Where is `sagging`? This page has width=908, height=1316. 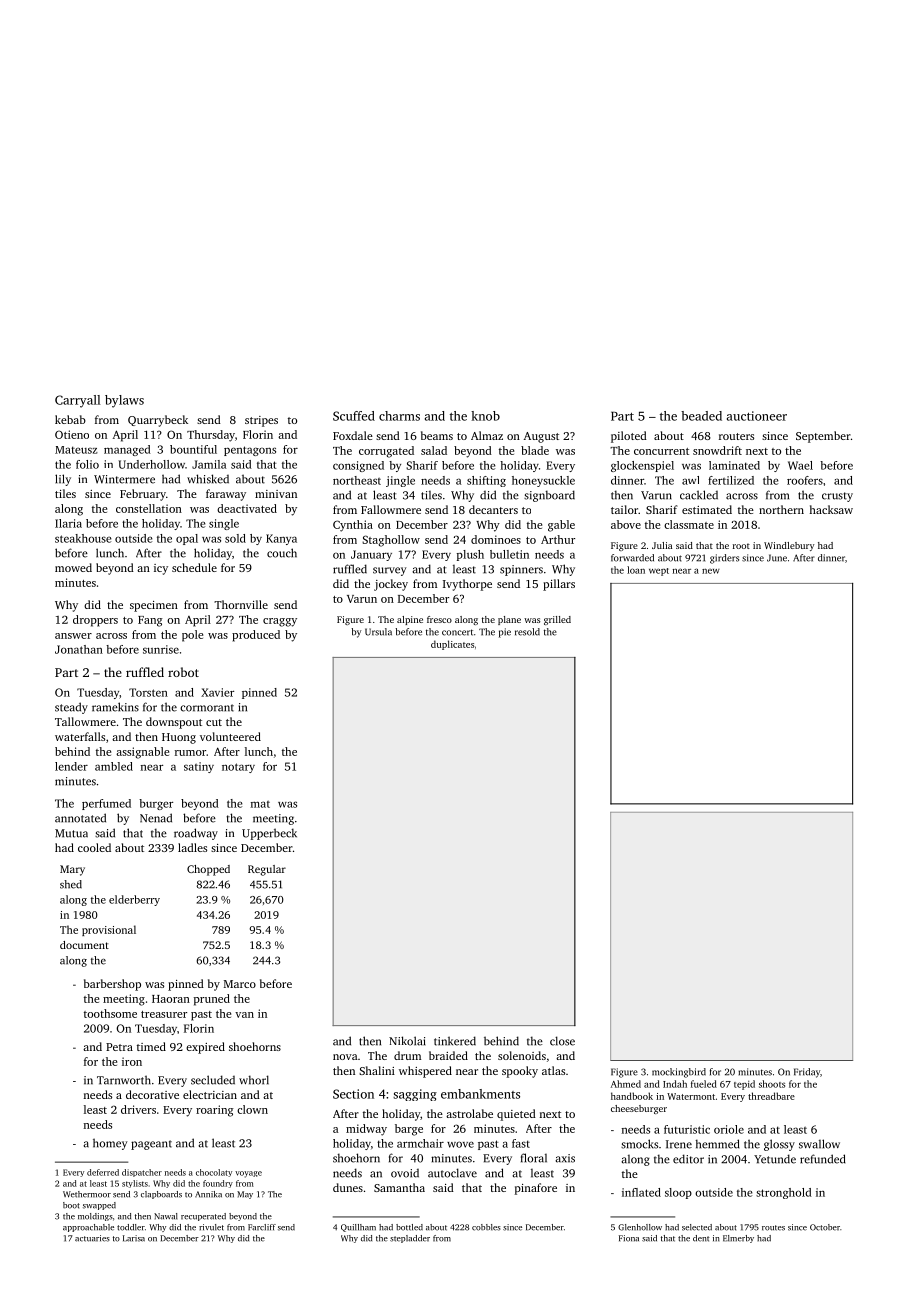 sagging is located at coordinates (415, 1095).
